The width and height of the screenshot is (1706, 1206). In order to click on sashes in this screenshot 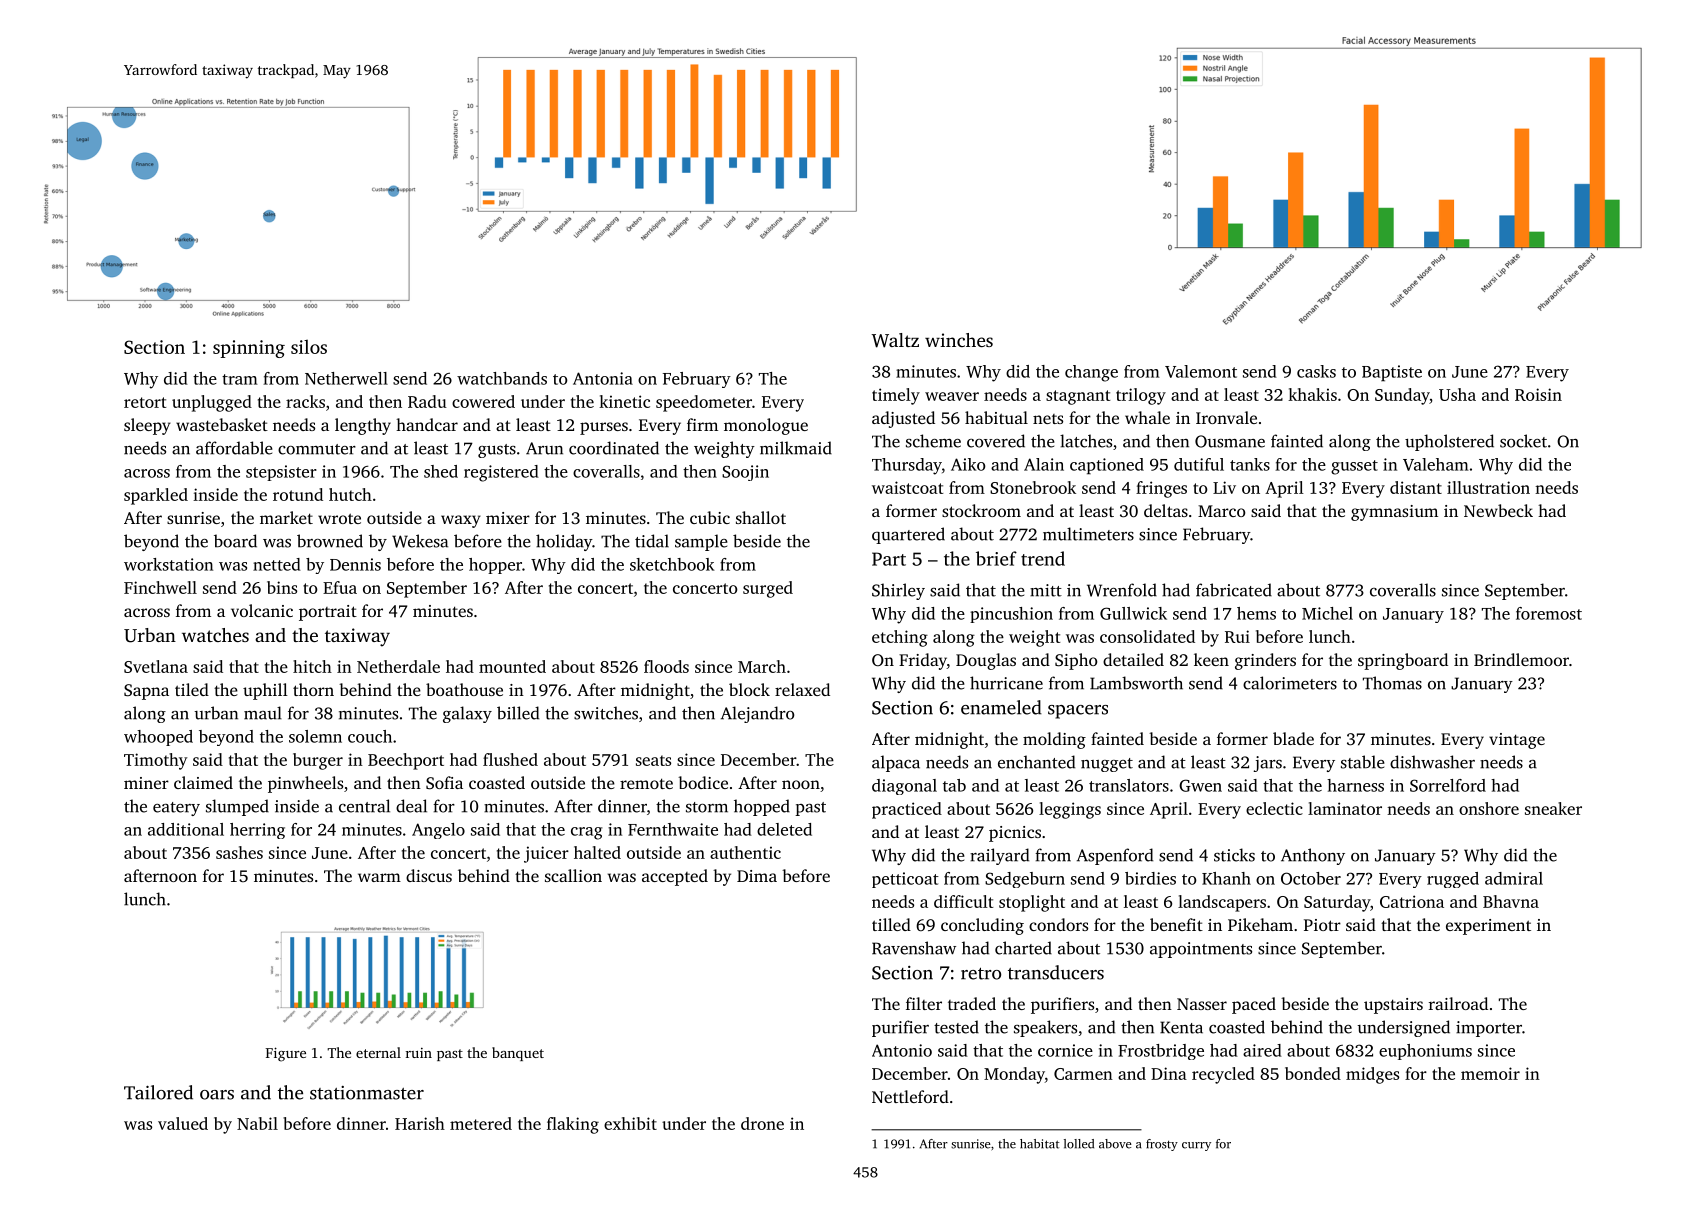, I will do `click(239, 852)`.
